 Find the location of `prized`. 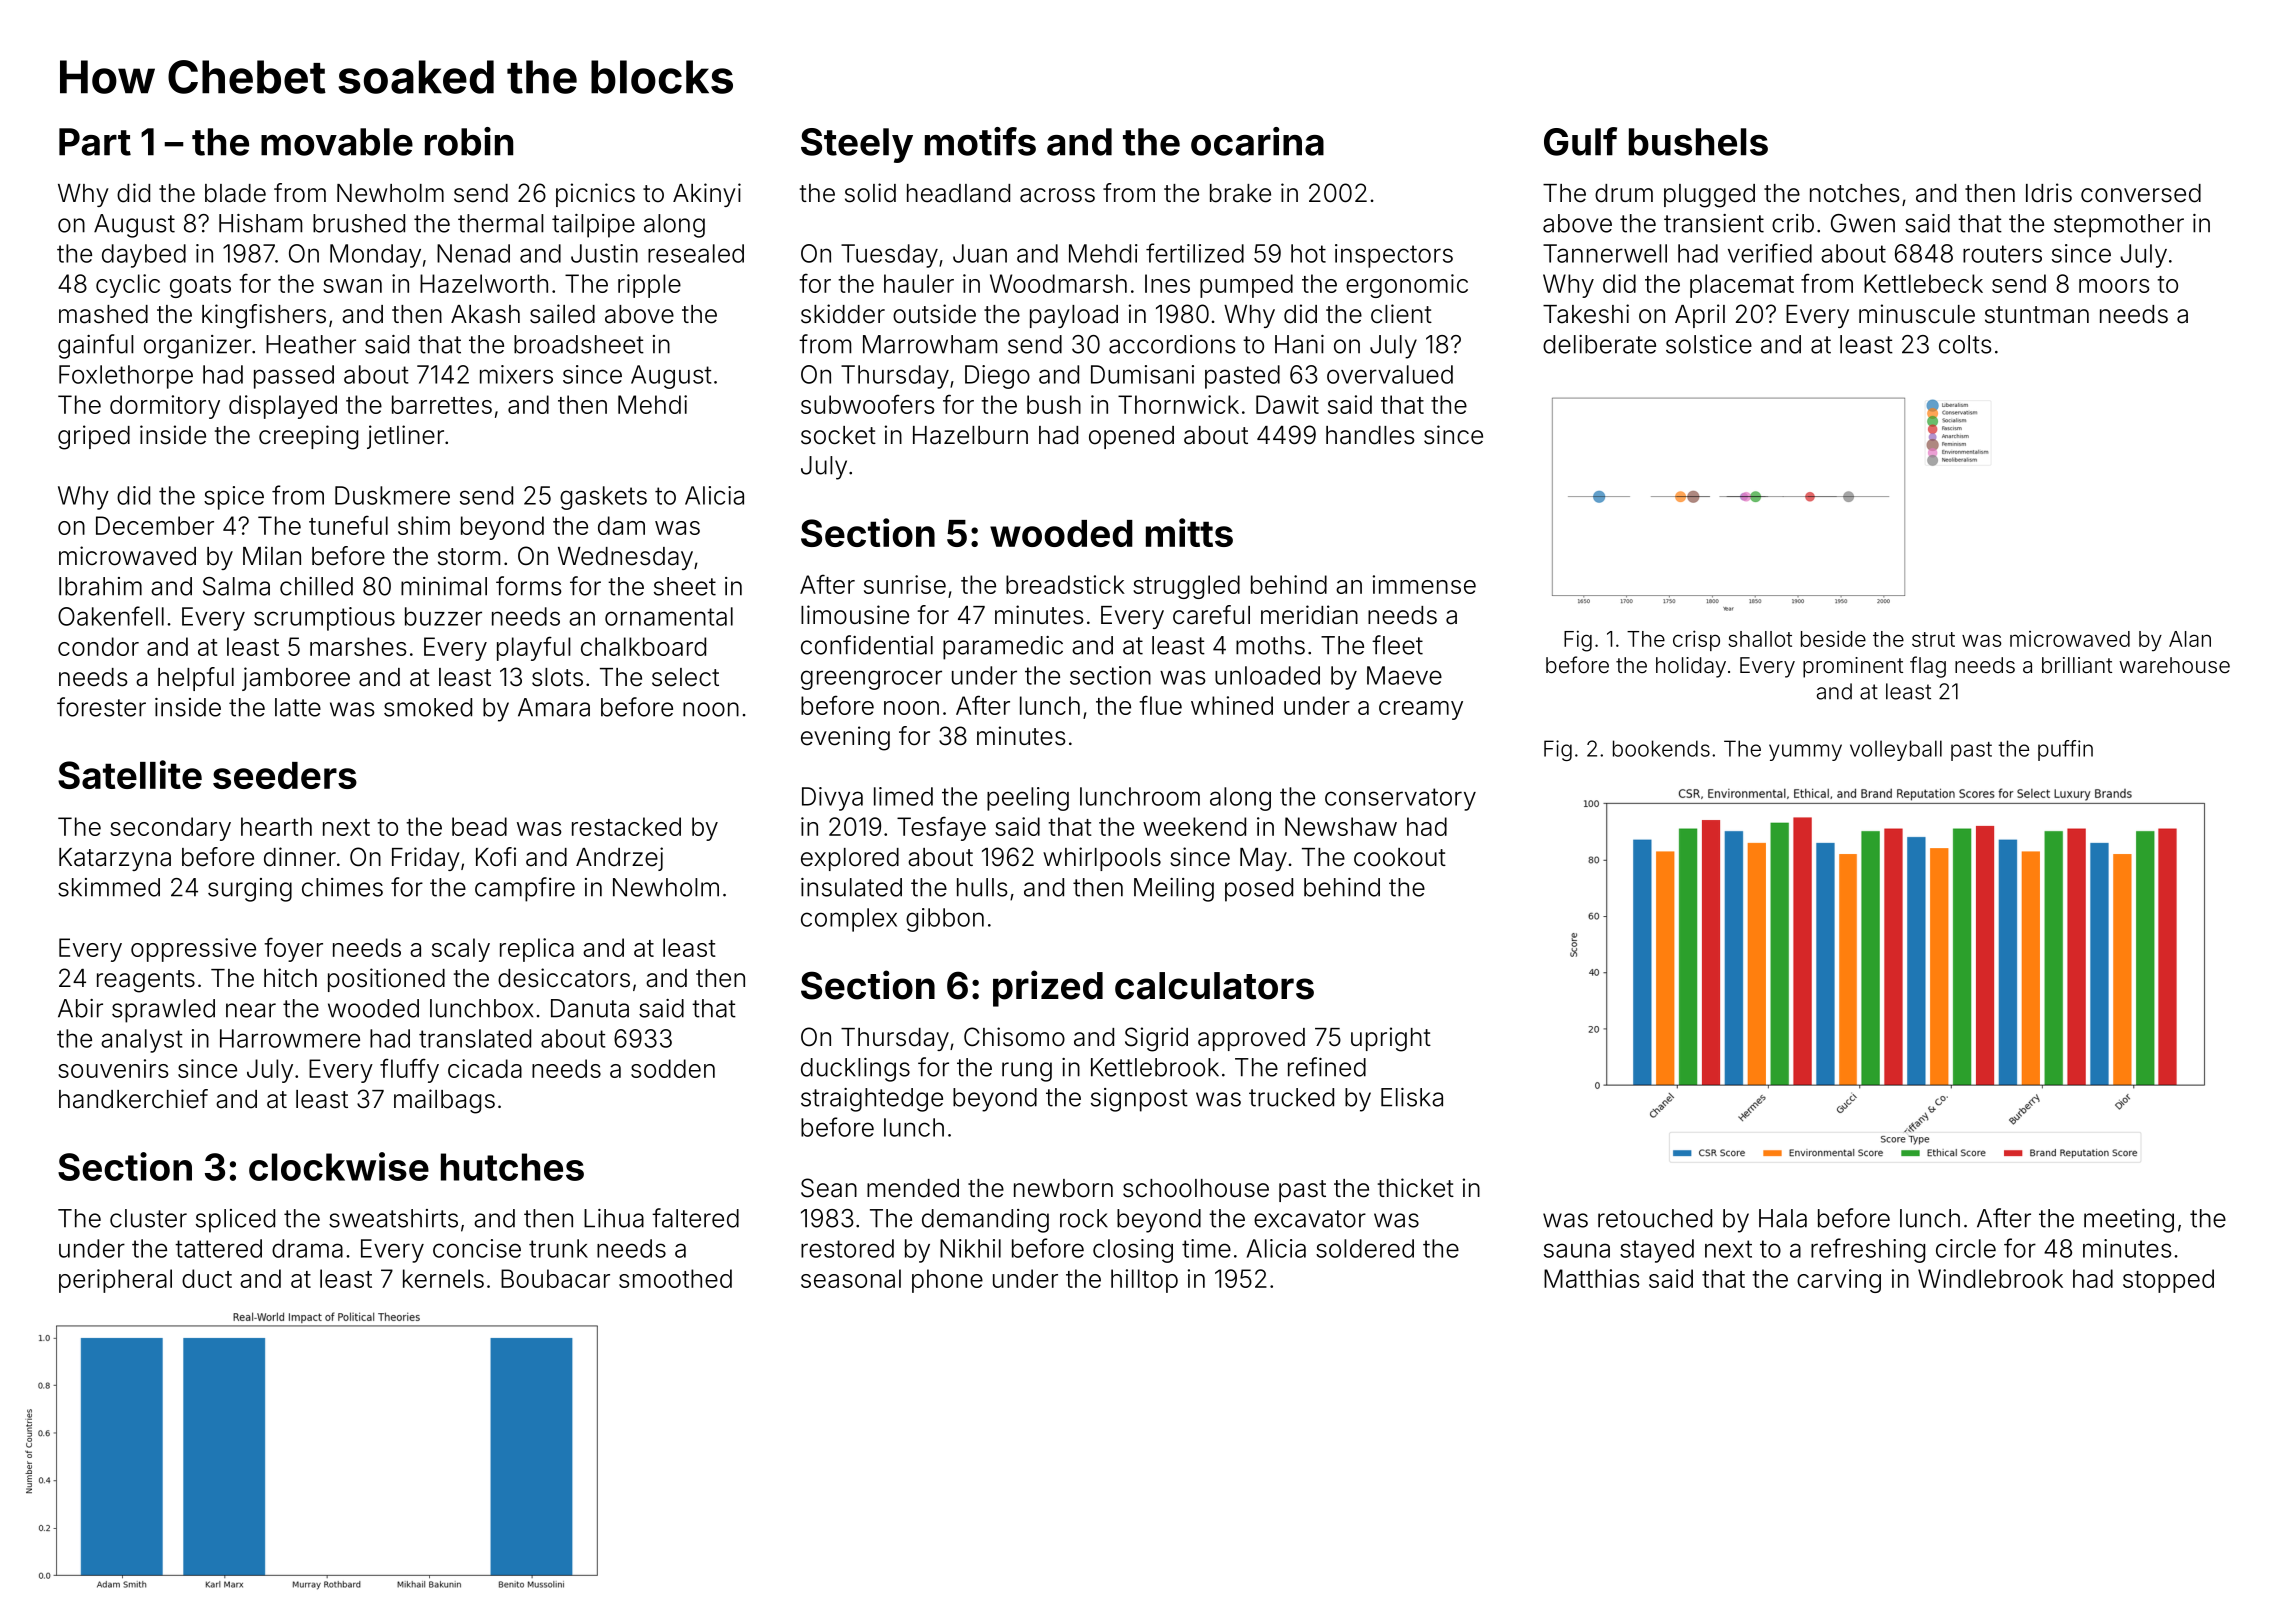

prized is located at coordinates (1048, 988).
